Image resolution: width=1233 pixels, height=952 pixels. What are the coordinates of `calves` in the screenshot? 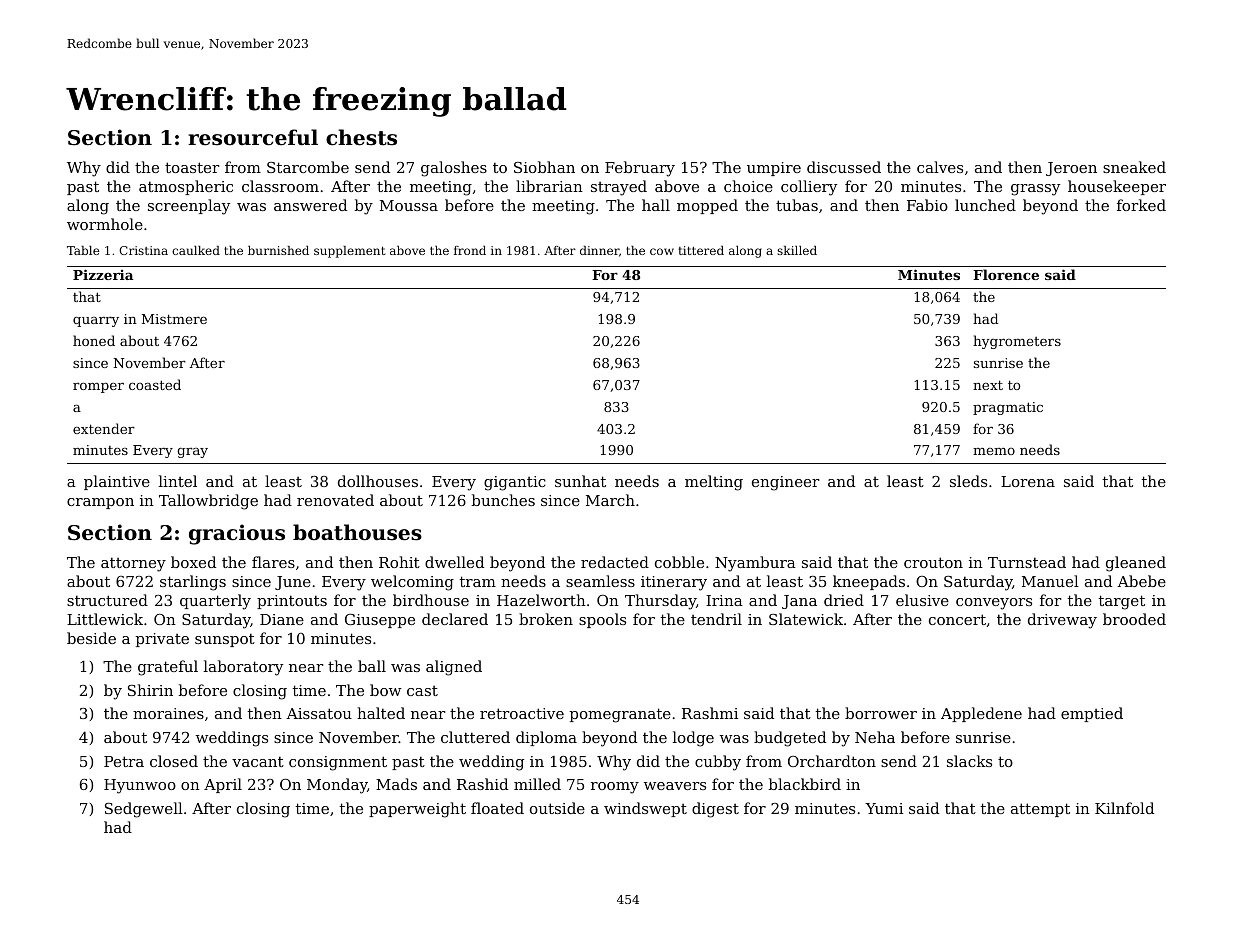 It's located at (940, 167).
